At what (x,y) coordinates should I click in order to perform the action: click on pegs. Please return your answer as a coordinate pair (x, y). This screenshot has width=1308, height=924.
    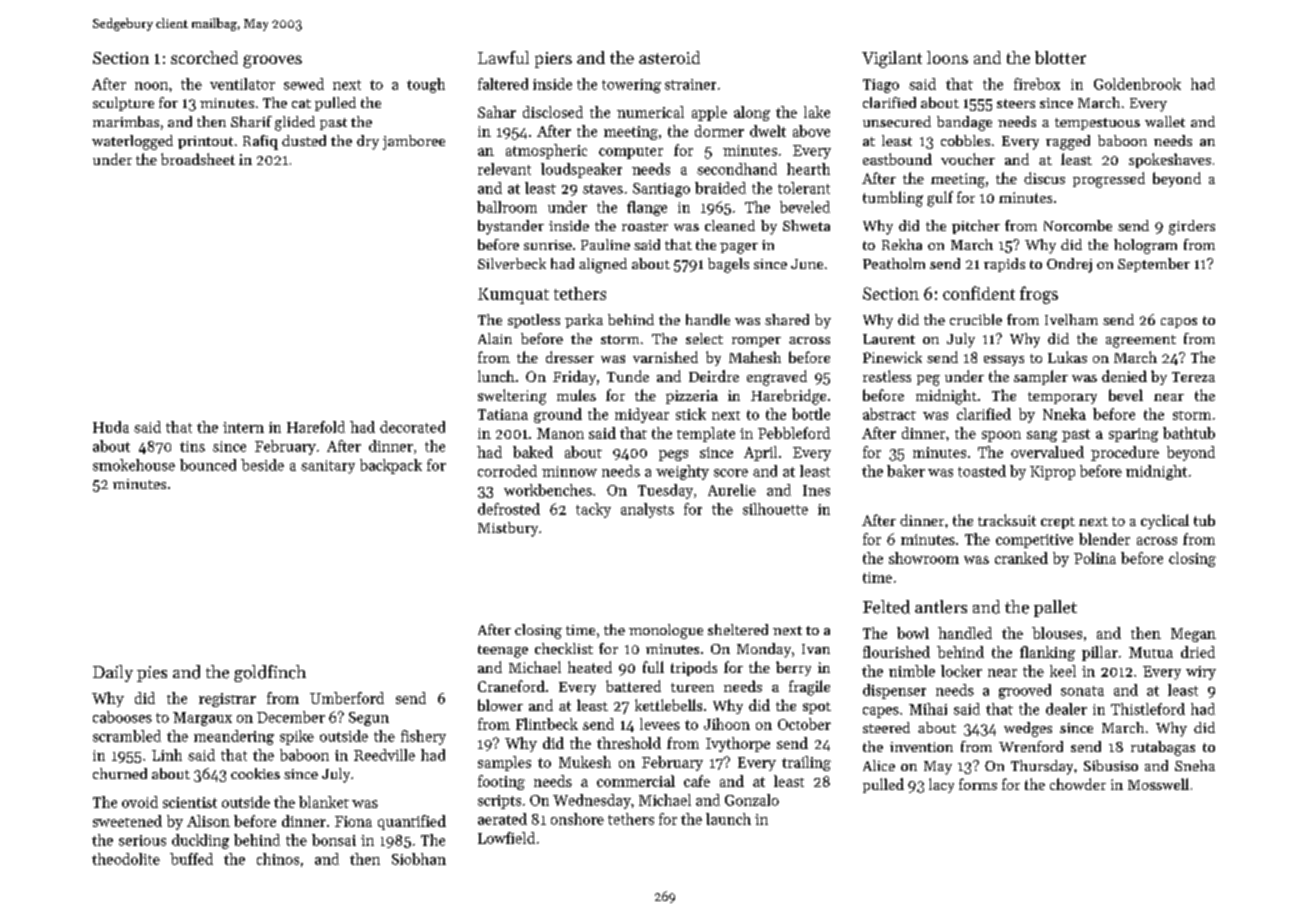
    Looking at the image, I should click on (673, 455).
